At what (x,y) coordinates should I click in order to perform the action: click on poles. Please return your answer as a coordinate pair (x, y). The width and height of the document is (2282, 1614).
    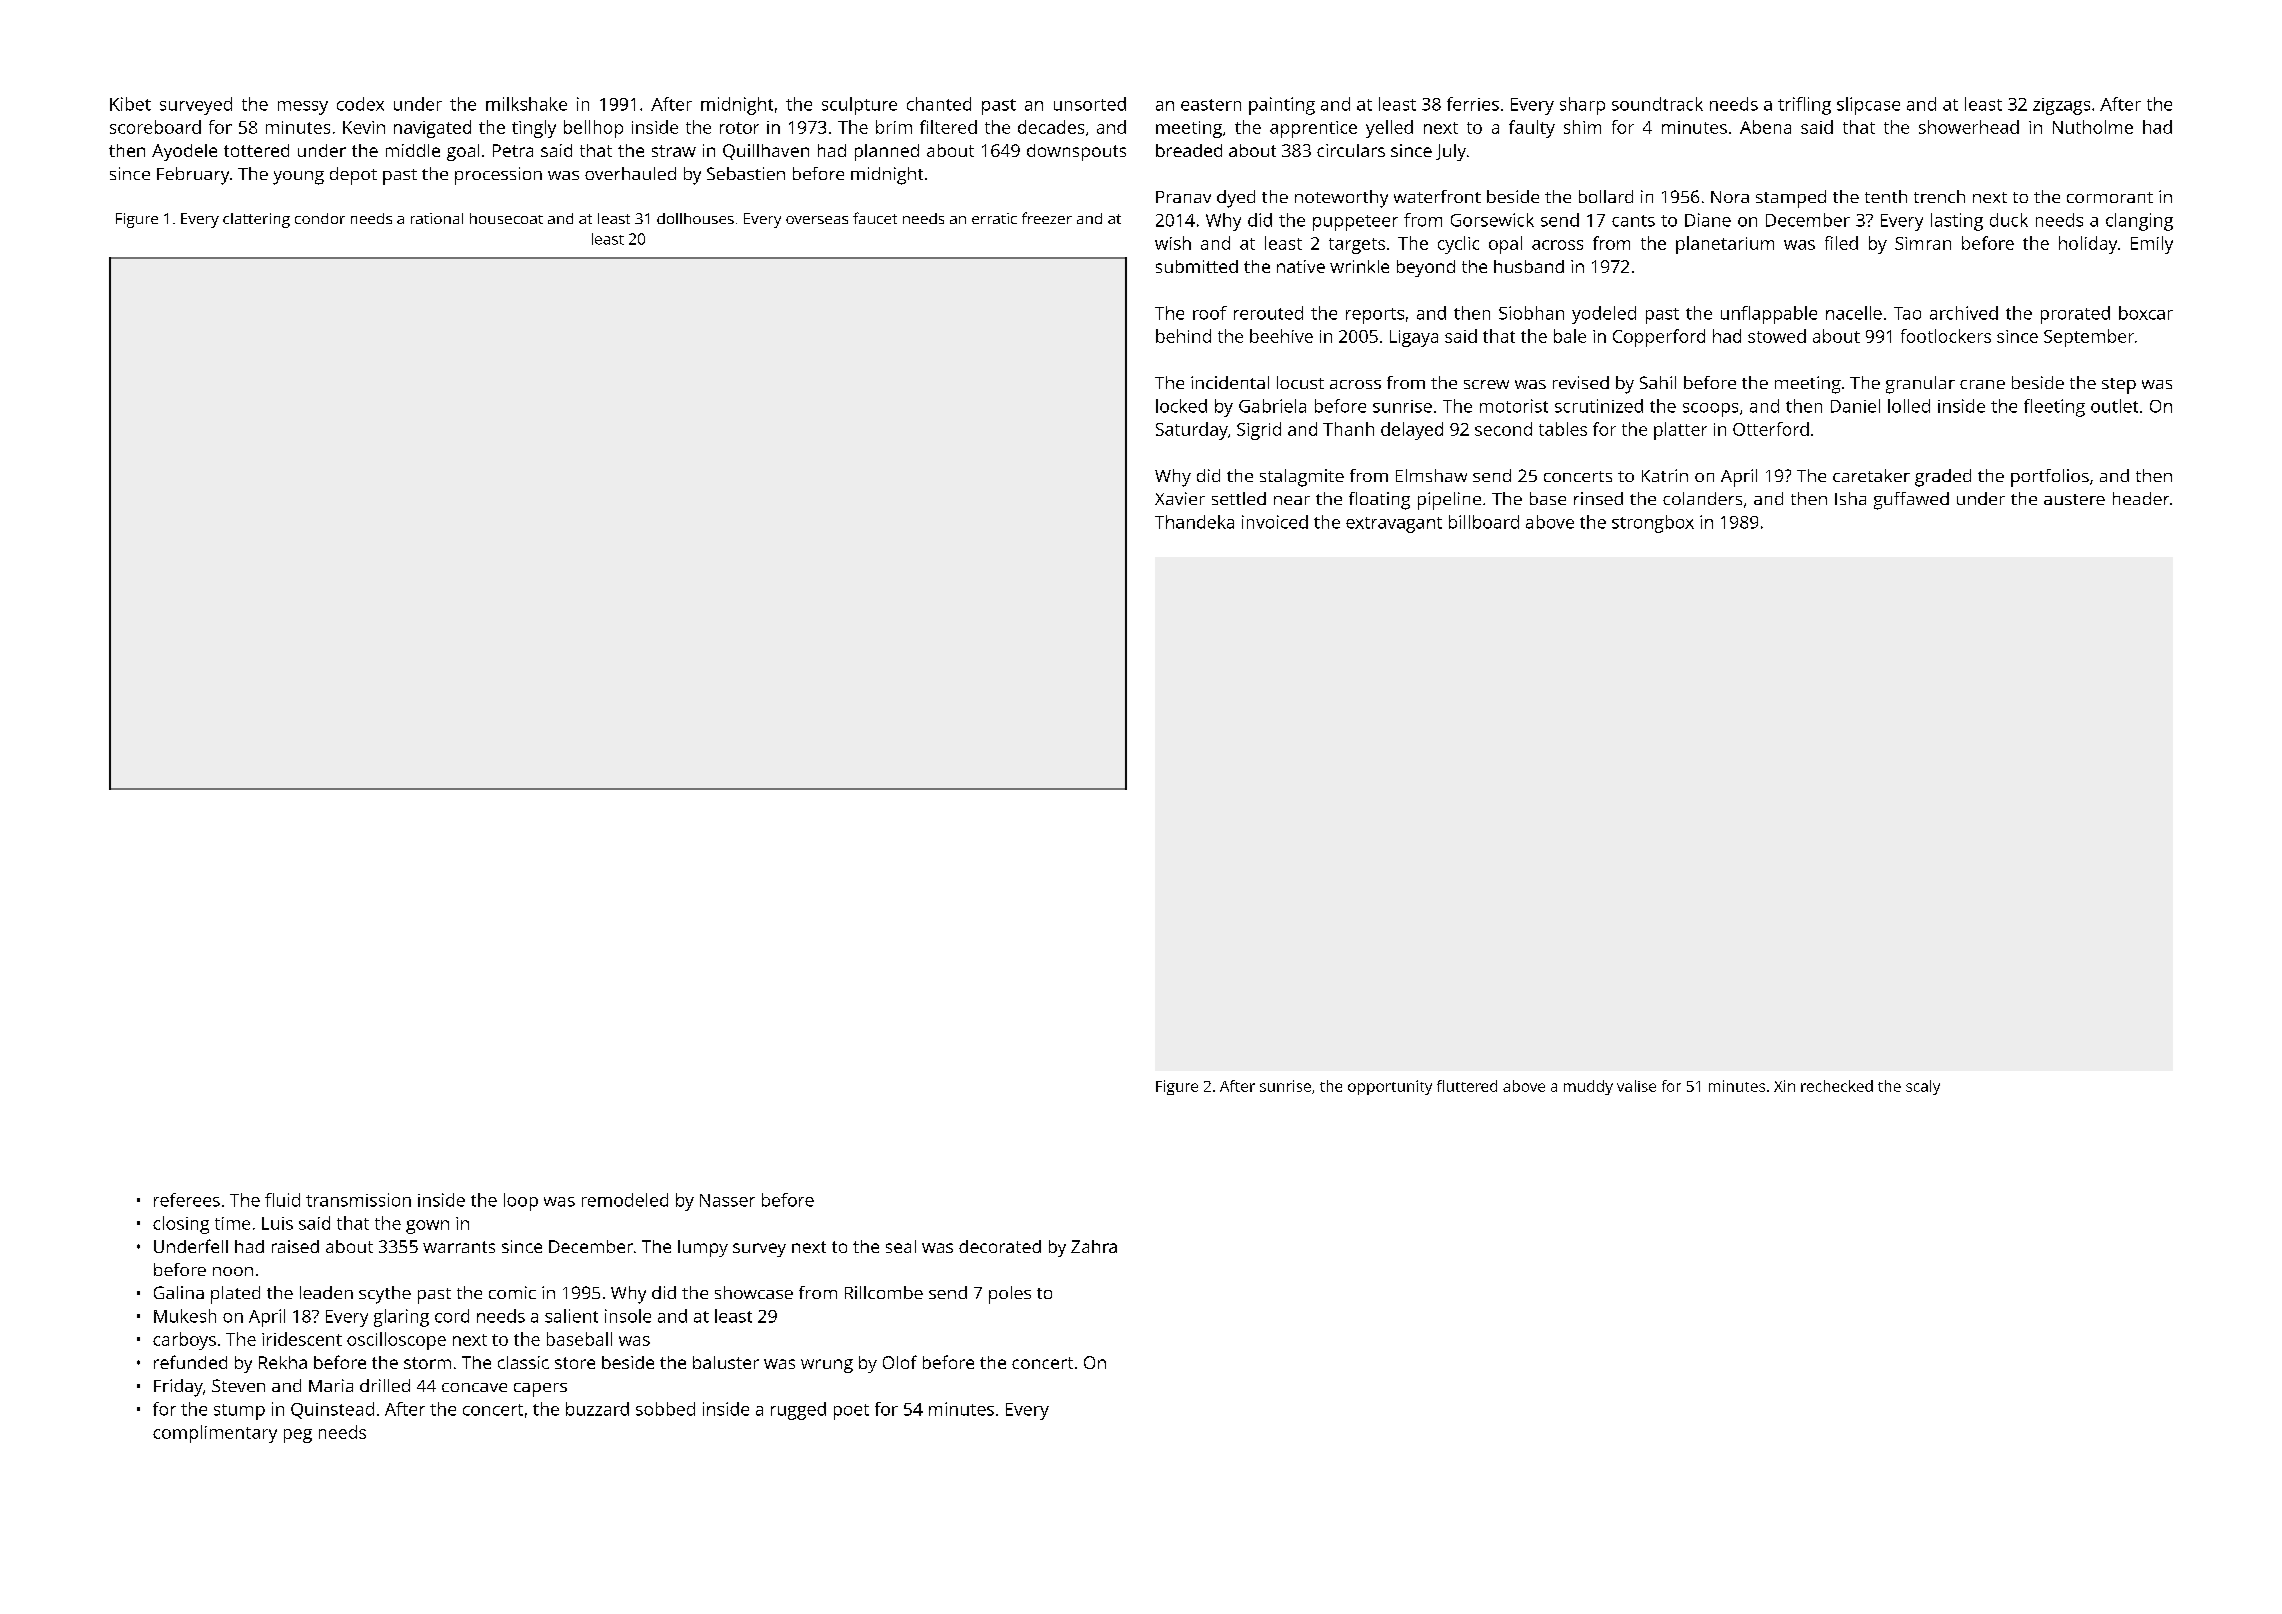
    Looking at the image, I should click on (1010, 1295).
